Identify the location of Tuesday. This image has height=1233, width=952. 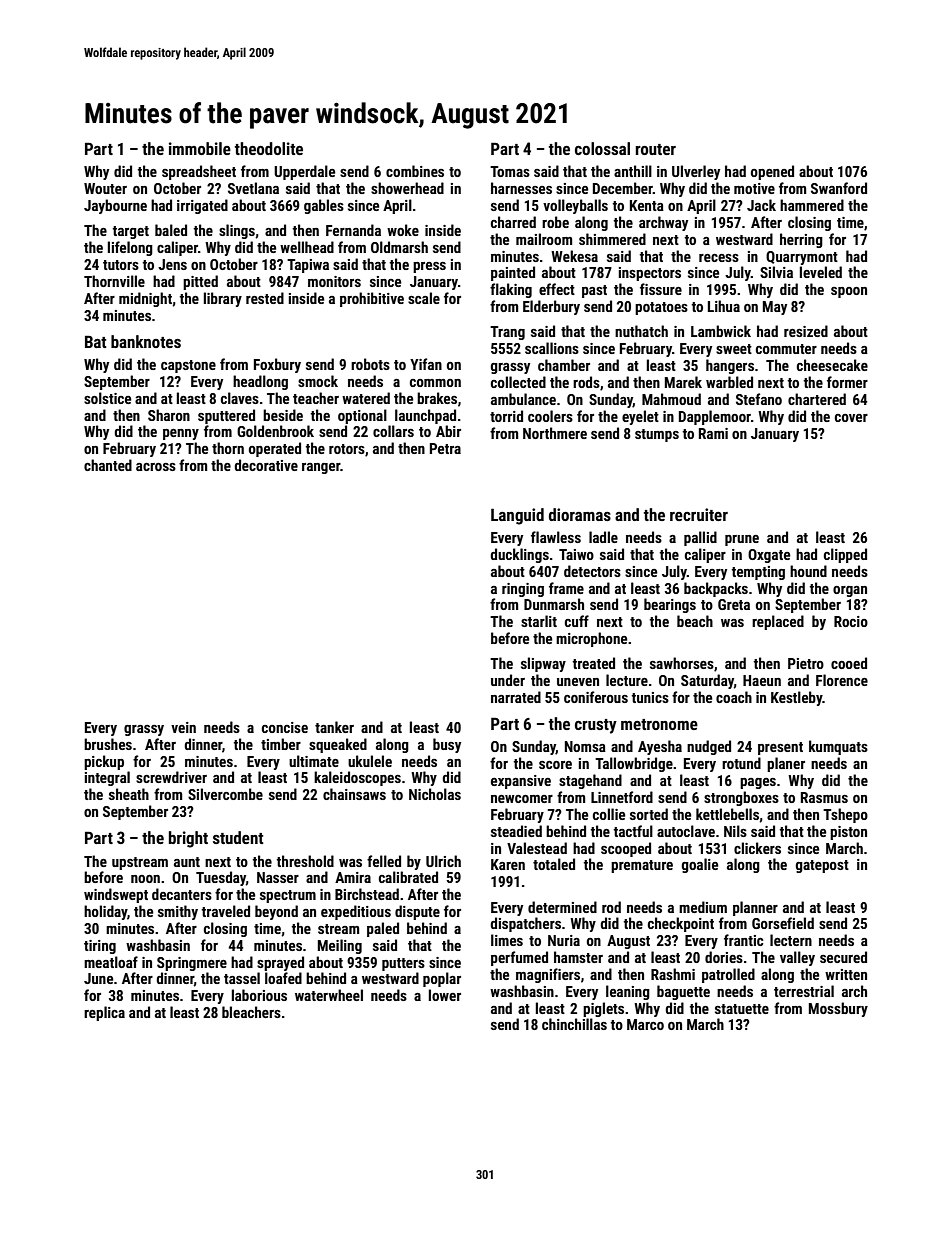
(221, 878).
